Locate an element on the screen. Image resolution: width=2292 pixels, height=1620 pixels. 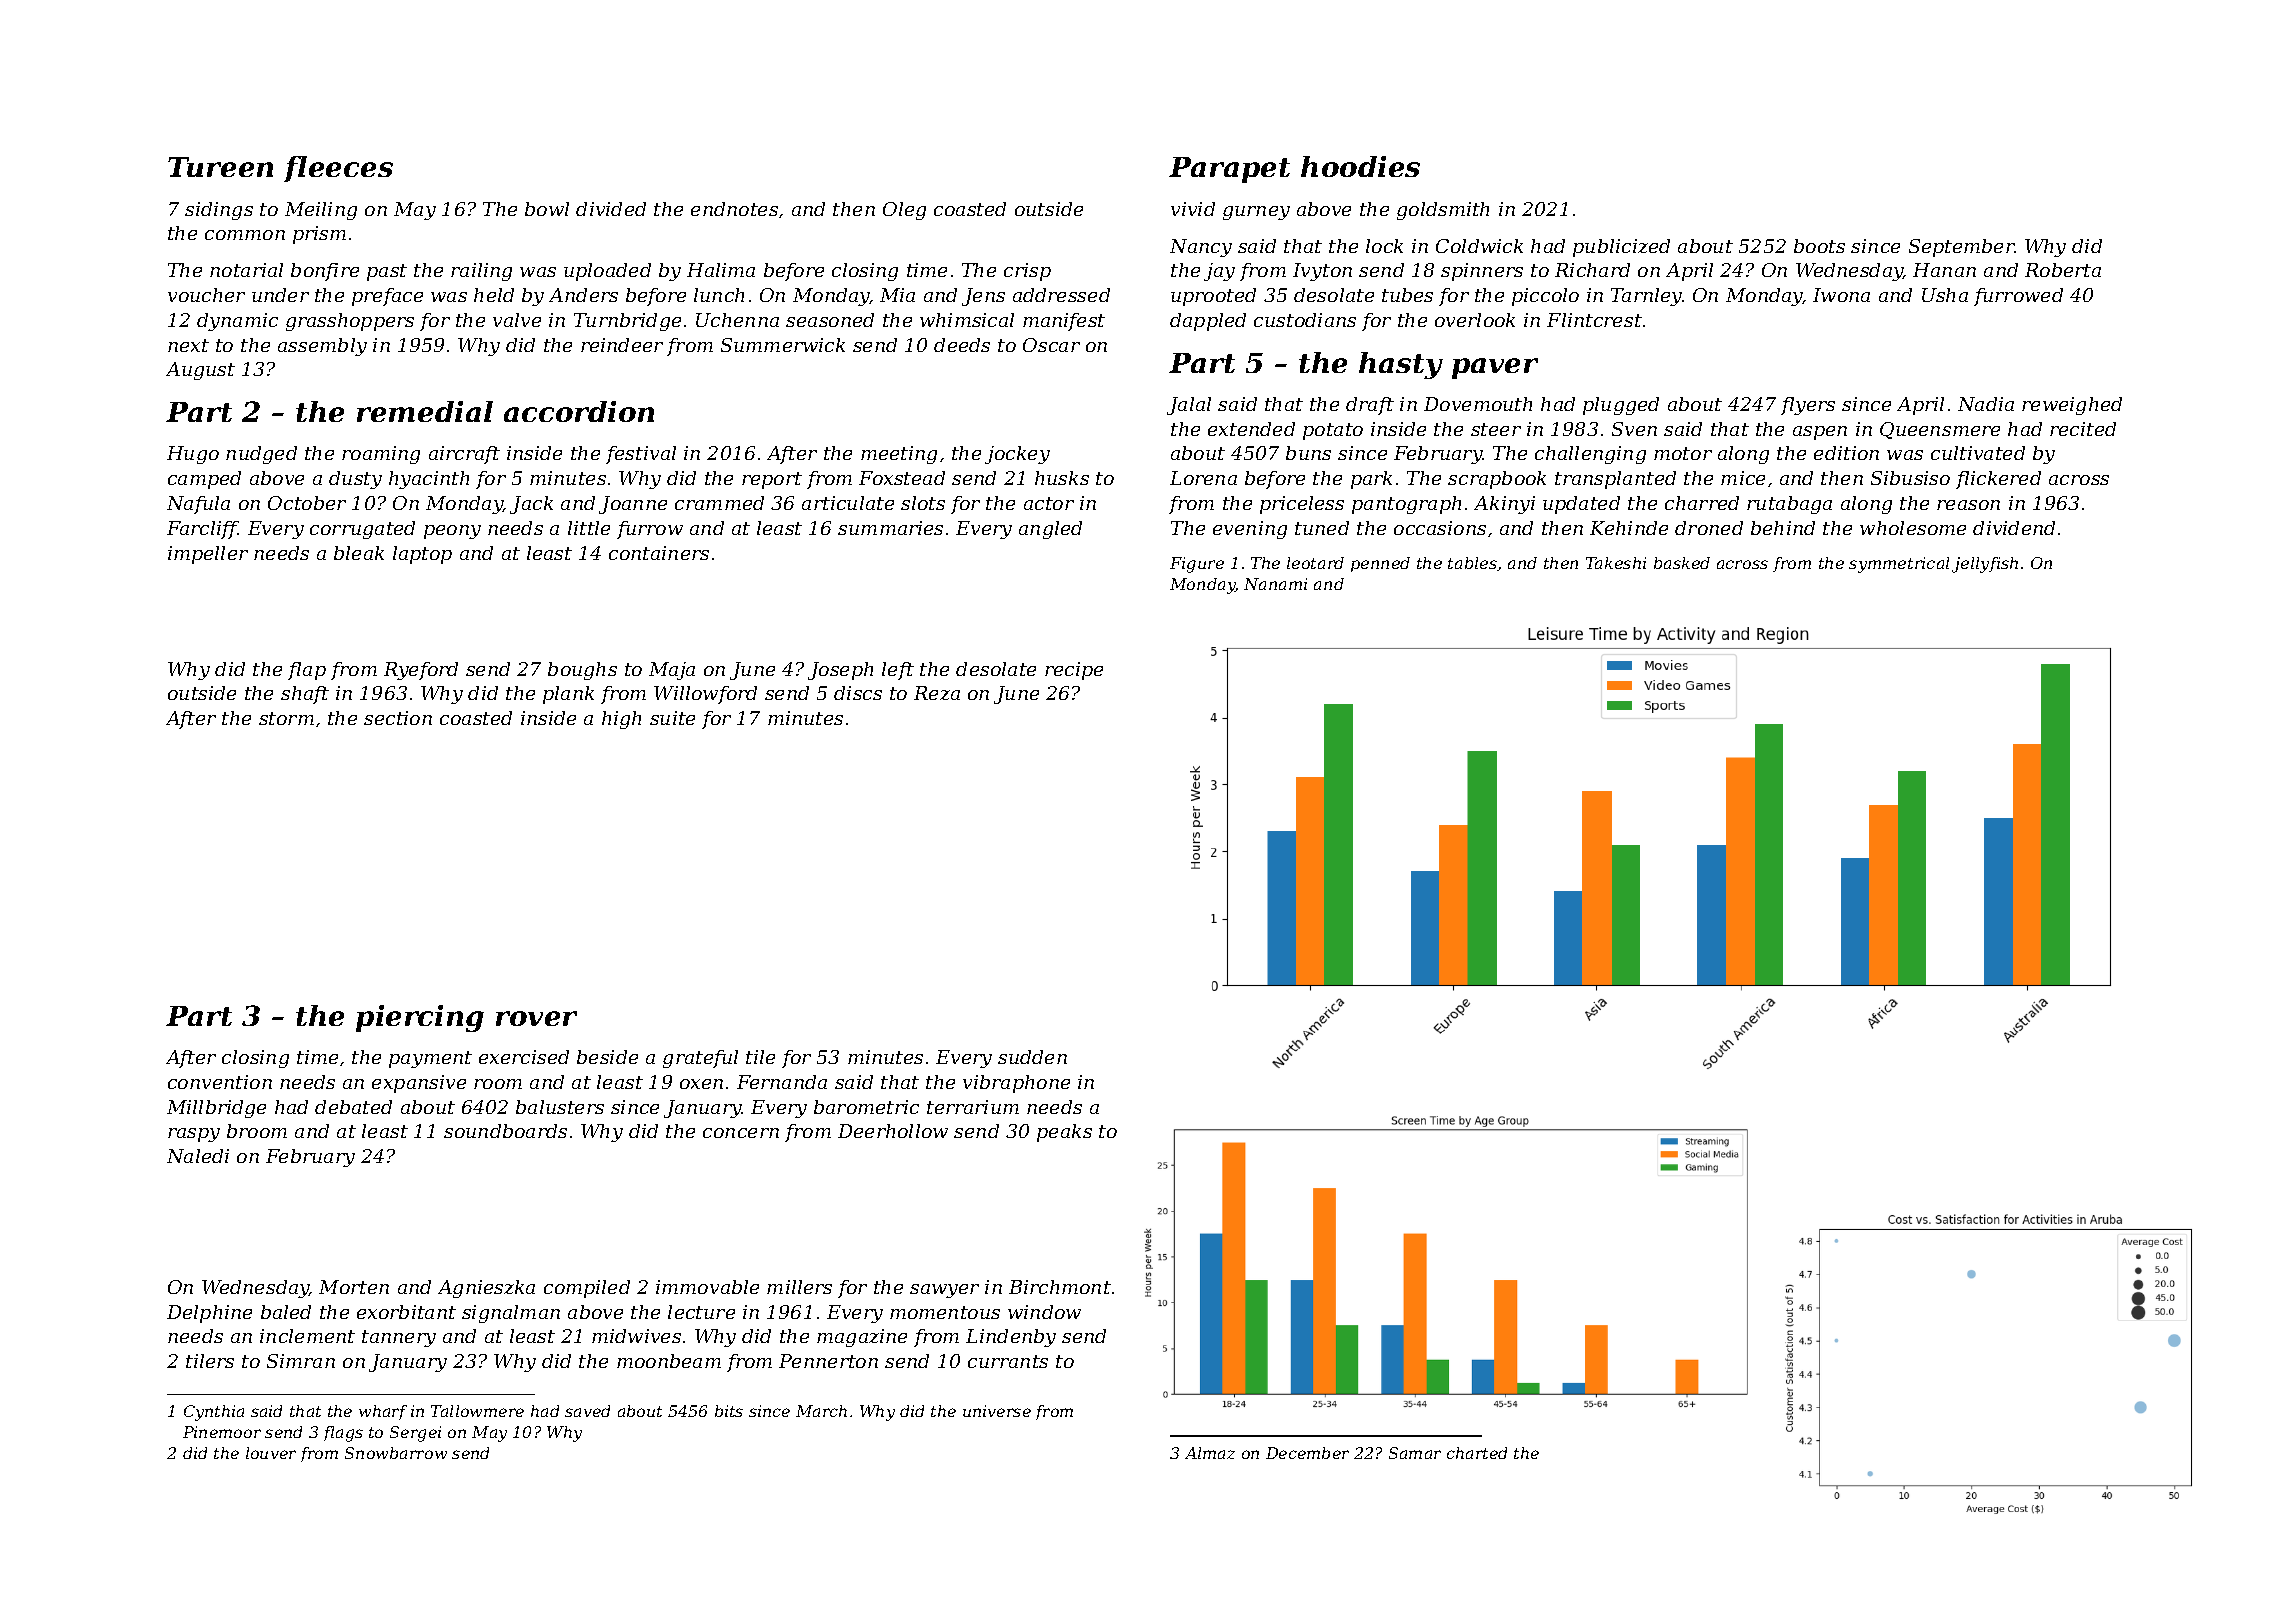
immovable is located at coordinates (707, 1287).
